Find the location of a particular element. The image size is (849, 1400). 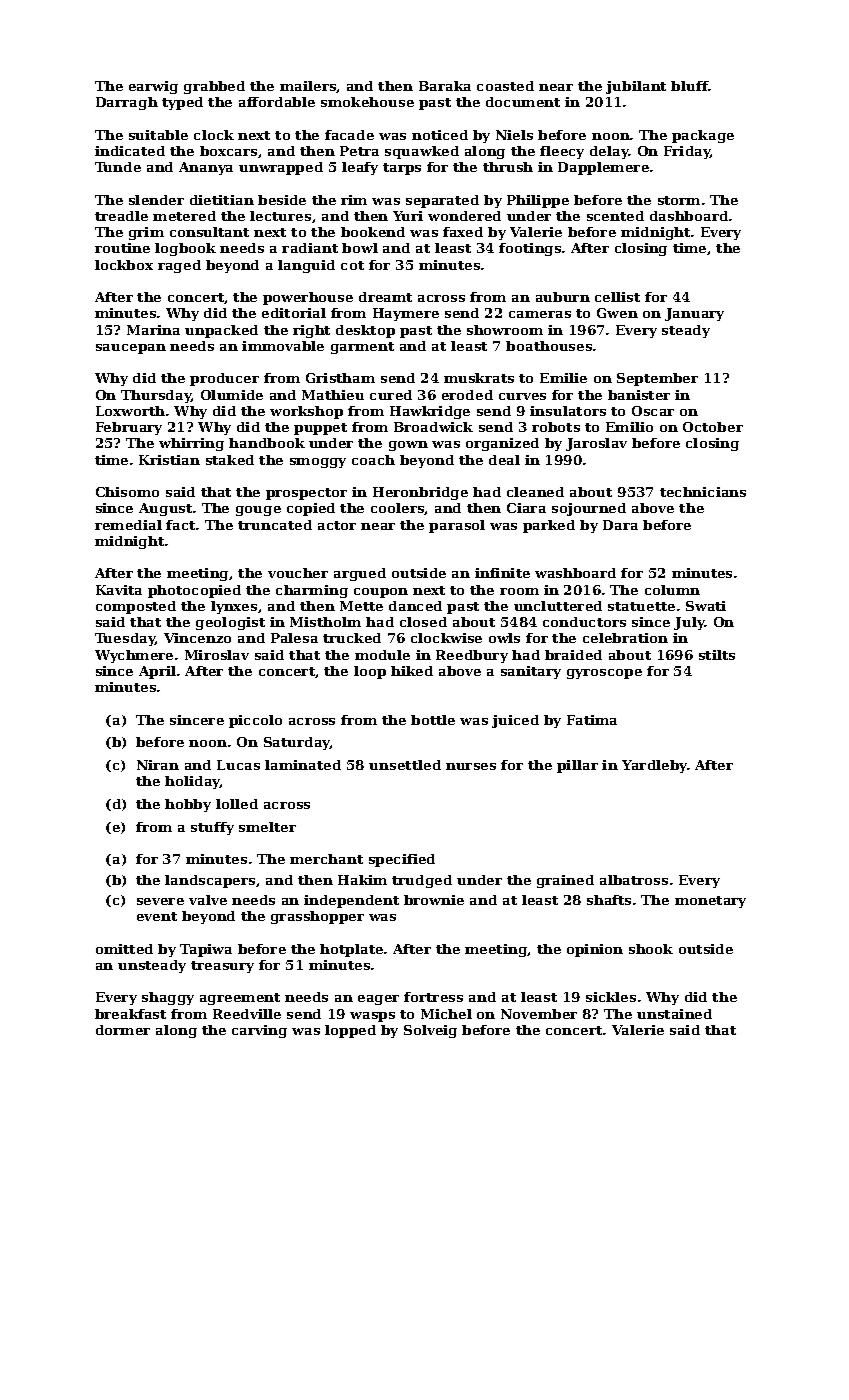

Tunde is located at coordinates (118, 167).
